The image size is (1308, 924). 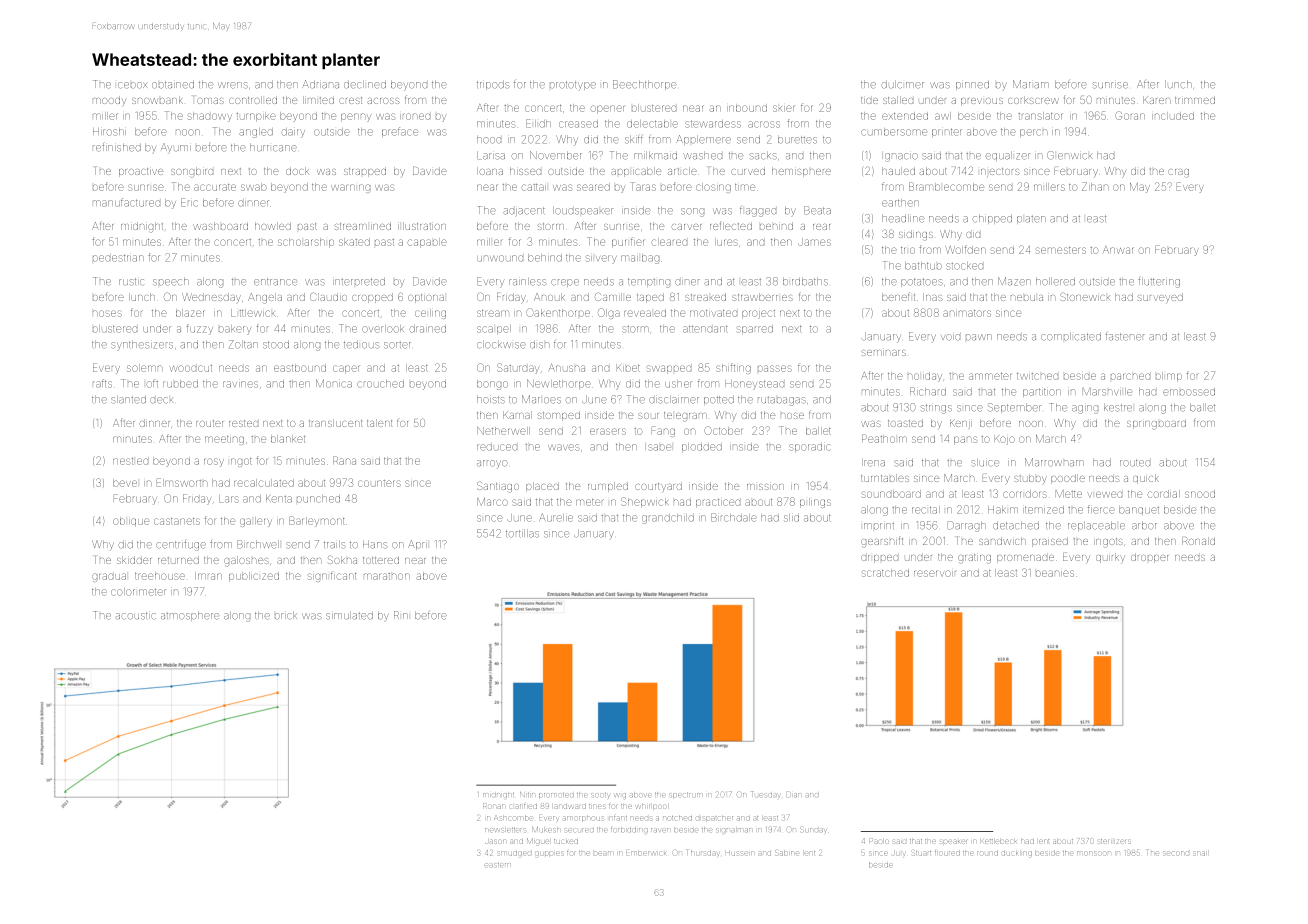 I want to click on acoustic, so click(x=135, y=616).
